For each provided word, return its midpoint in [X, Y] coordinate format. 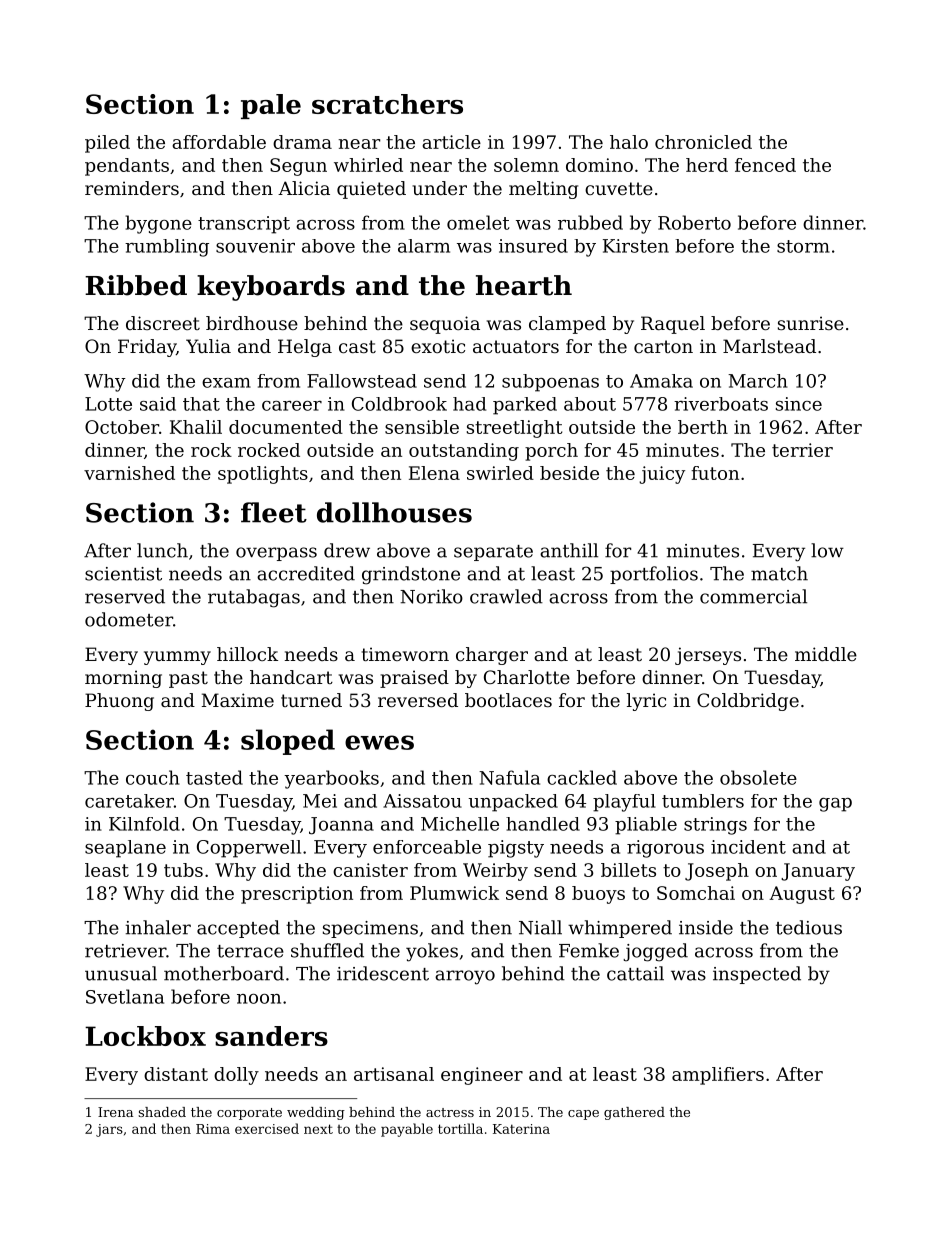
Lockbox [145, 1036]
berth [703, 427]
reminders [132, 188]
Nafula [509, 777]
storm [803, 246]
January [818, 872]
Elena [434, 473]
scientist [123, 574]
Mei [320, 801]
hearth [524, 285]
